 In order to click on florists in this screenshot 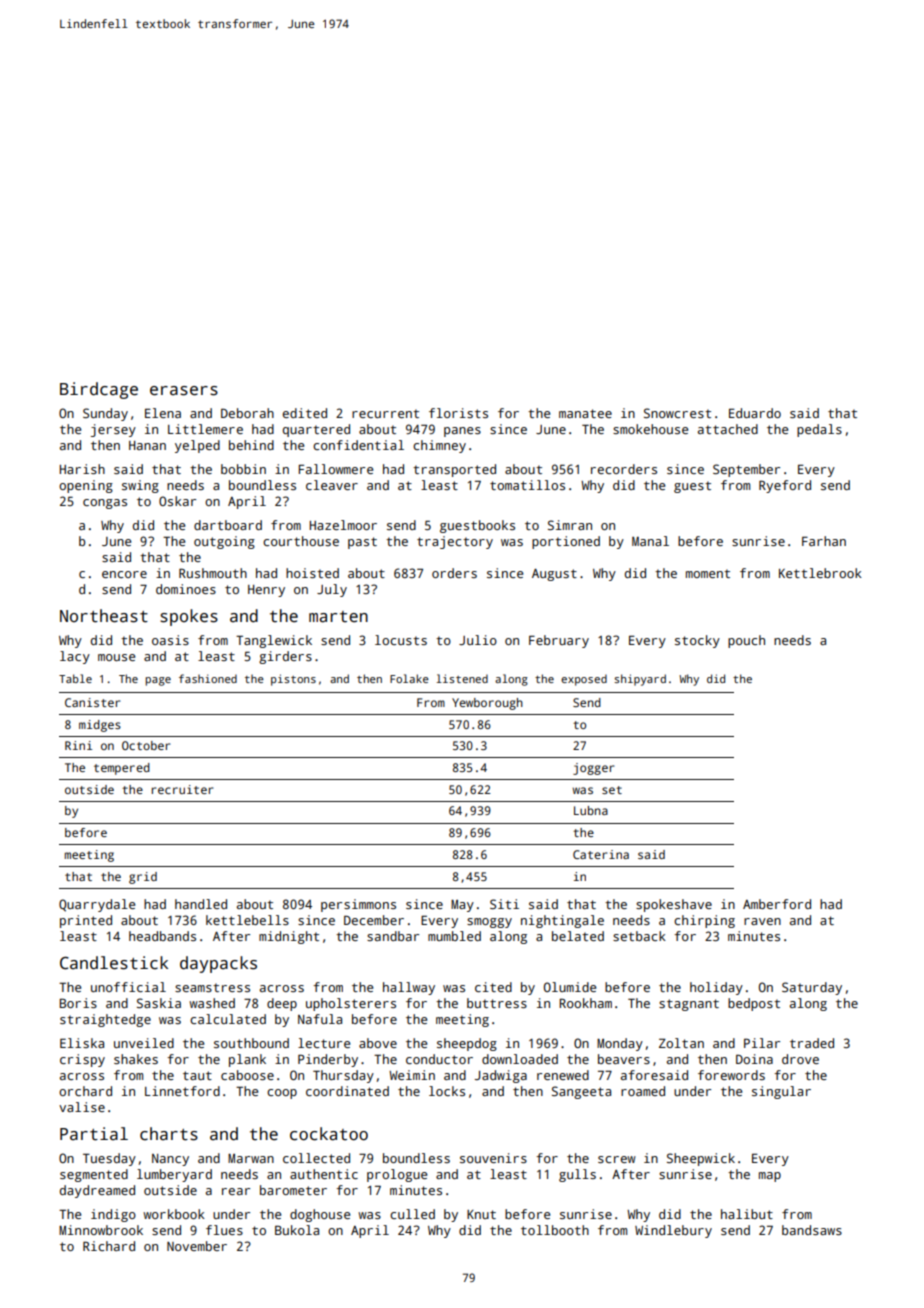, I will do `click(458, 413)`.
